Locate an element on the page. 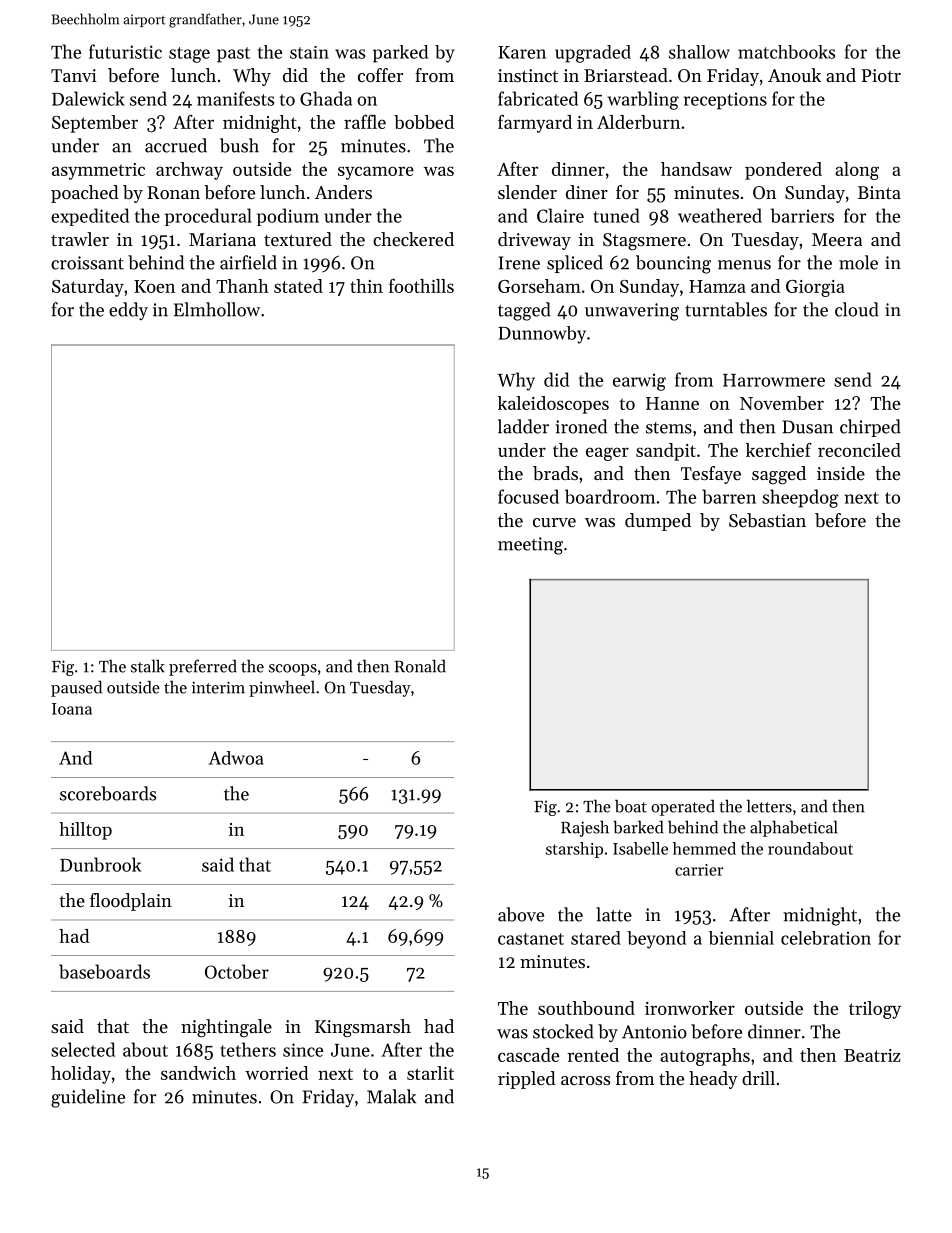 The height and width of the image is (1233, 952). cascade is located at coordinates (528, 1055).
